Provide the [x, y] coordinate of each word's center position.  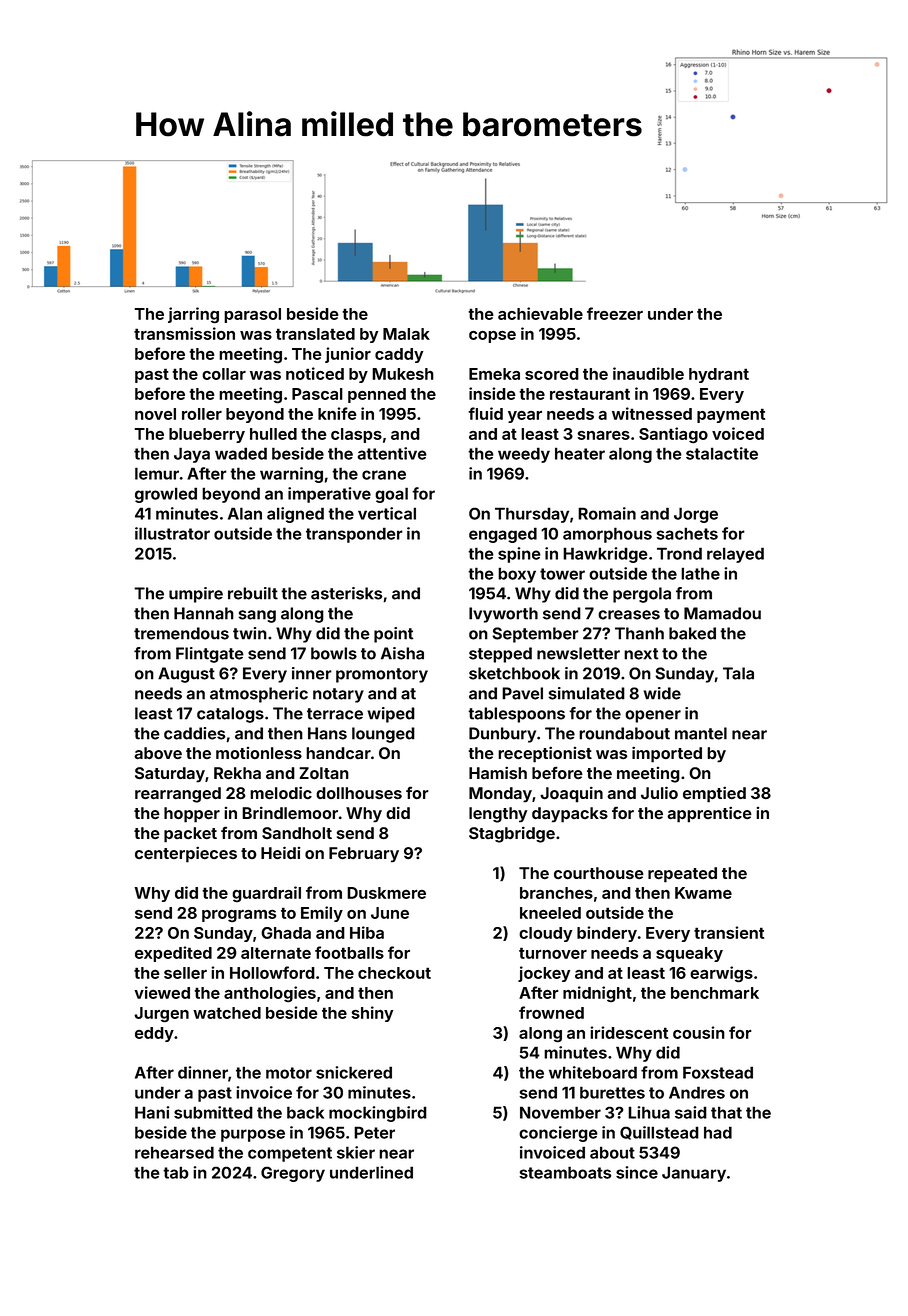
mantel [701, 733]
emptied [714, 794]
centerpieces [186, 854]
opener [653, 716]
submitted [213, 1112]
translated [315, 334]
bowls [334, 653]
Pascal [317, 394]
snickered [354, 1072]
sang [257, 616]
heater [580, 453]
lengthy [498, 815]
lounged [383, 735]
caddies [194, 733]
